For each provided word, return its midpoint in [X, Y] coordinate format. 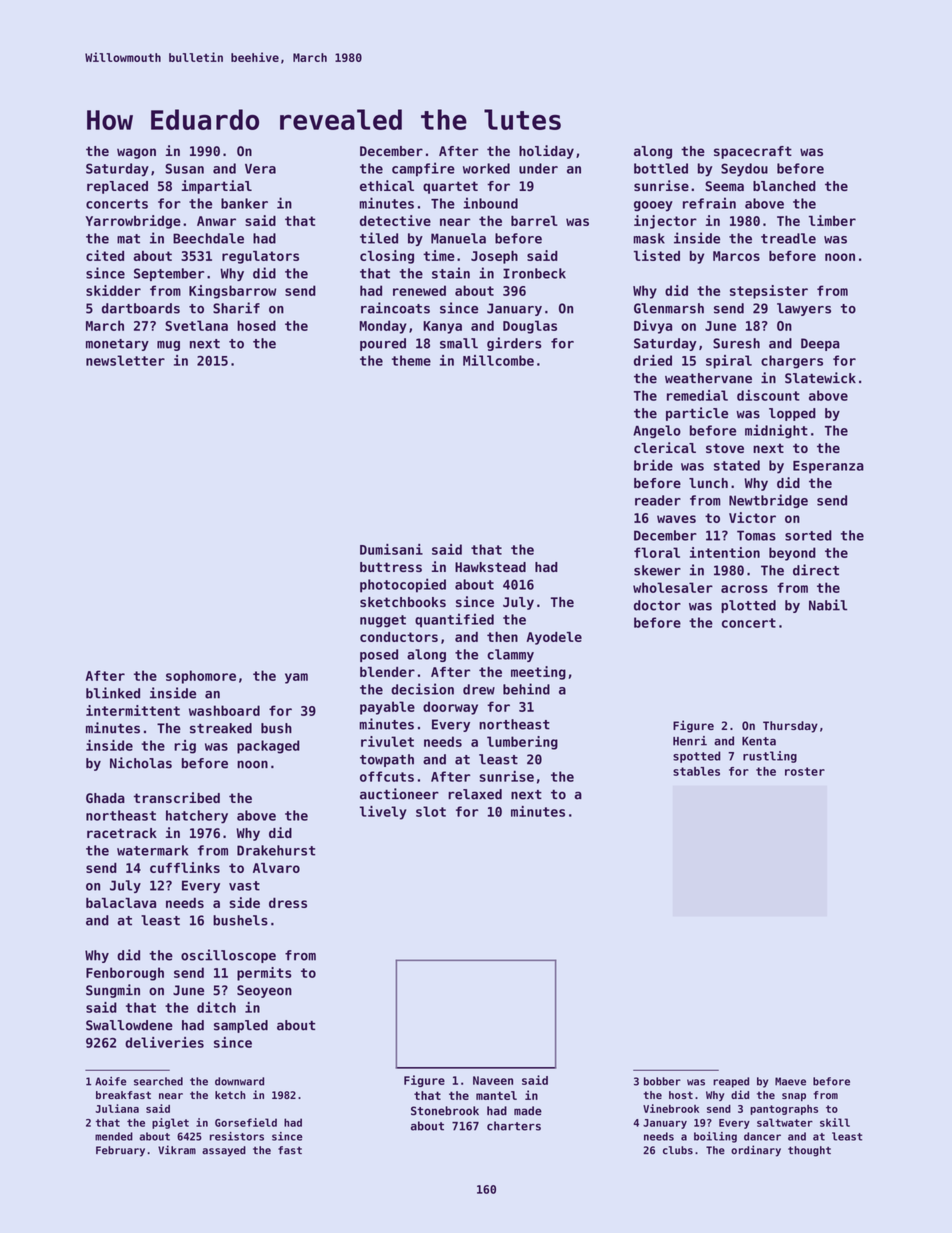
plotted [748, 606]
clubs [678, 1150]
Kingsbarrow [232, 292]
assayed [224, 1151]
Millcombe [498, 360]
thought [809, 1151]
